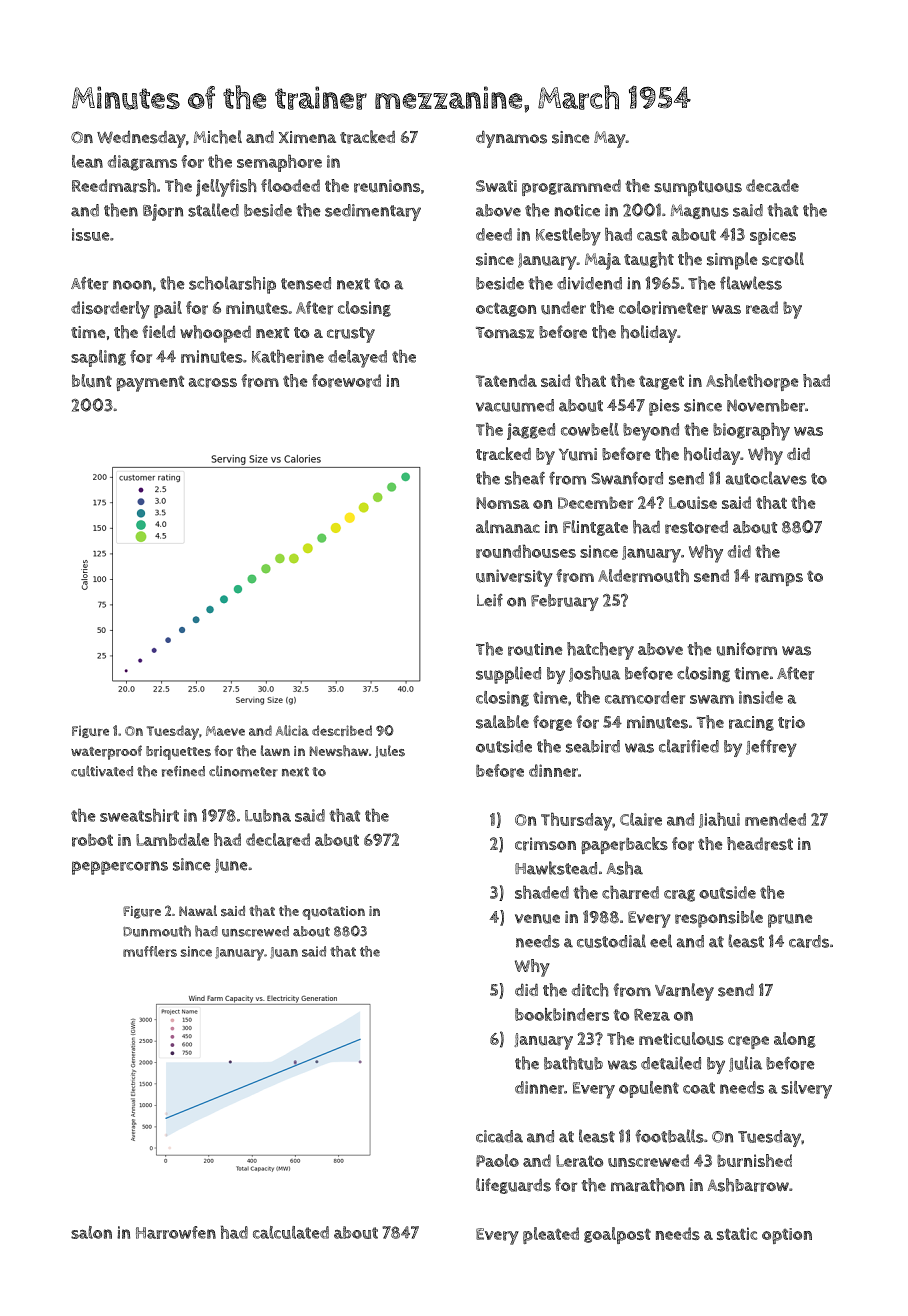  I want to click on ramps, so click(779, 579).
